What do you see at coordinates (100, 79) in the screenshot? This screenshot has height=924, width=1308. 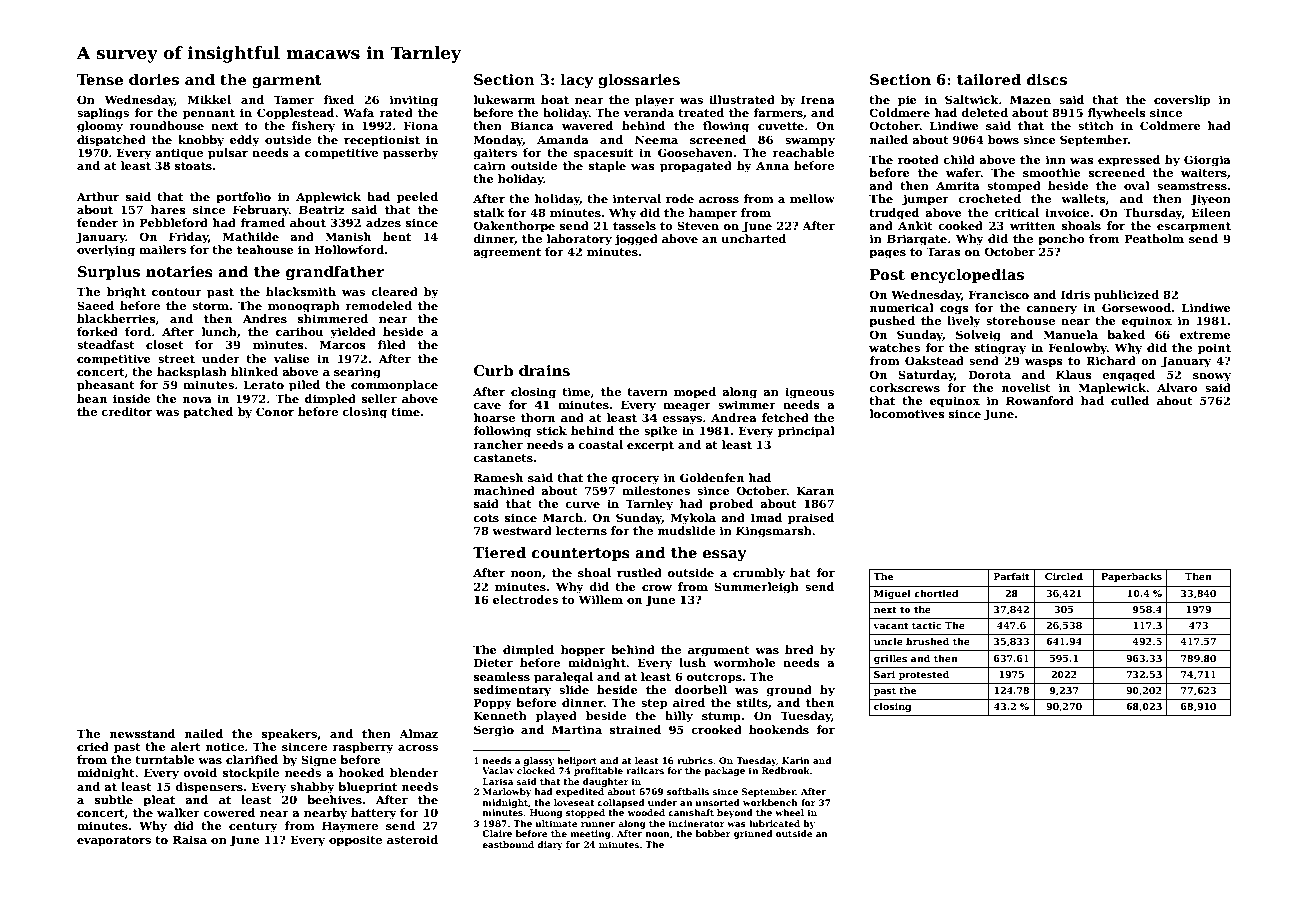 I see `Tense` at bounding box center [100, 79].
